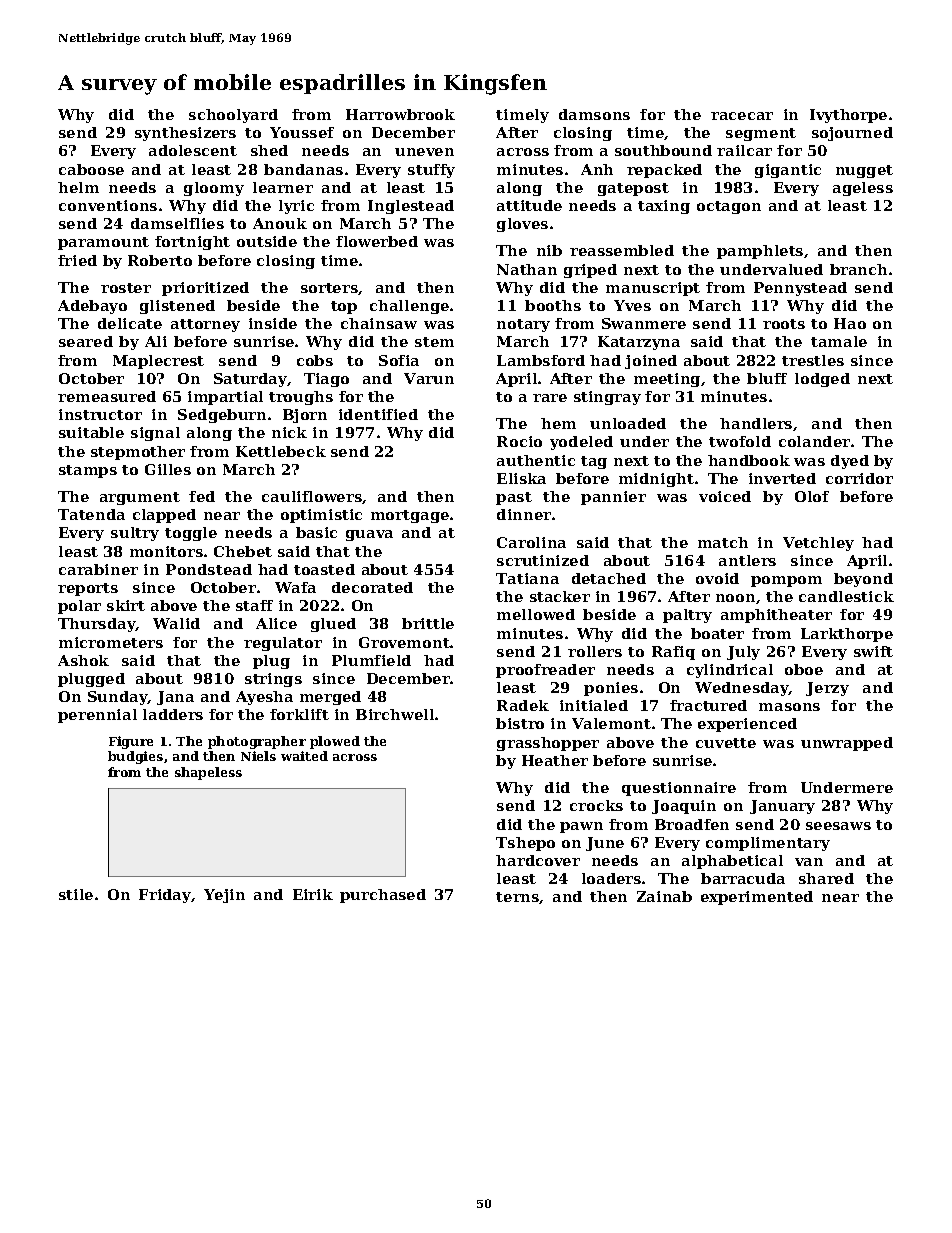 This page has height=1233, width=952. I want to click on damsons, so click(594, 114).
